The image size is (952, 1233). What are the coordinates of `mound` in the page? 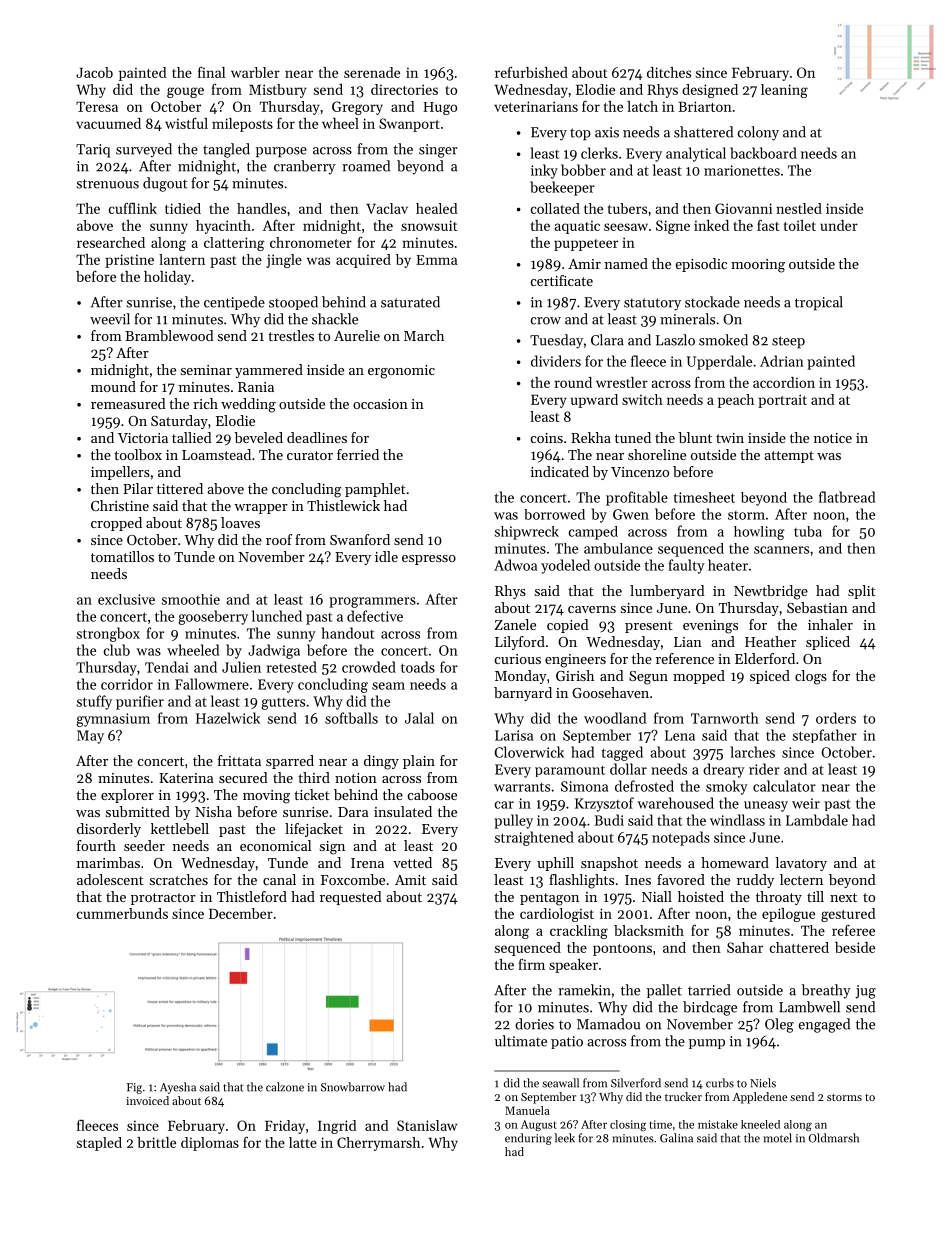 It's located at (113, 386).
